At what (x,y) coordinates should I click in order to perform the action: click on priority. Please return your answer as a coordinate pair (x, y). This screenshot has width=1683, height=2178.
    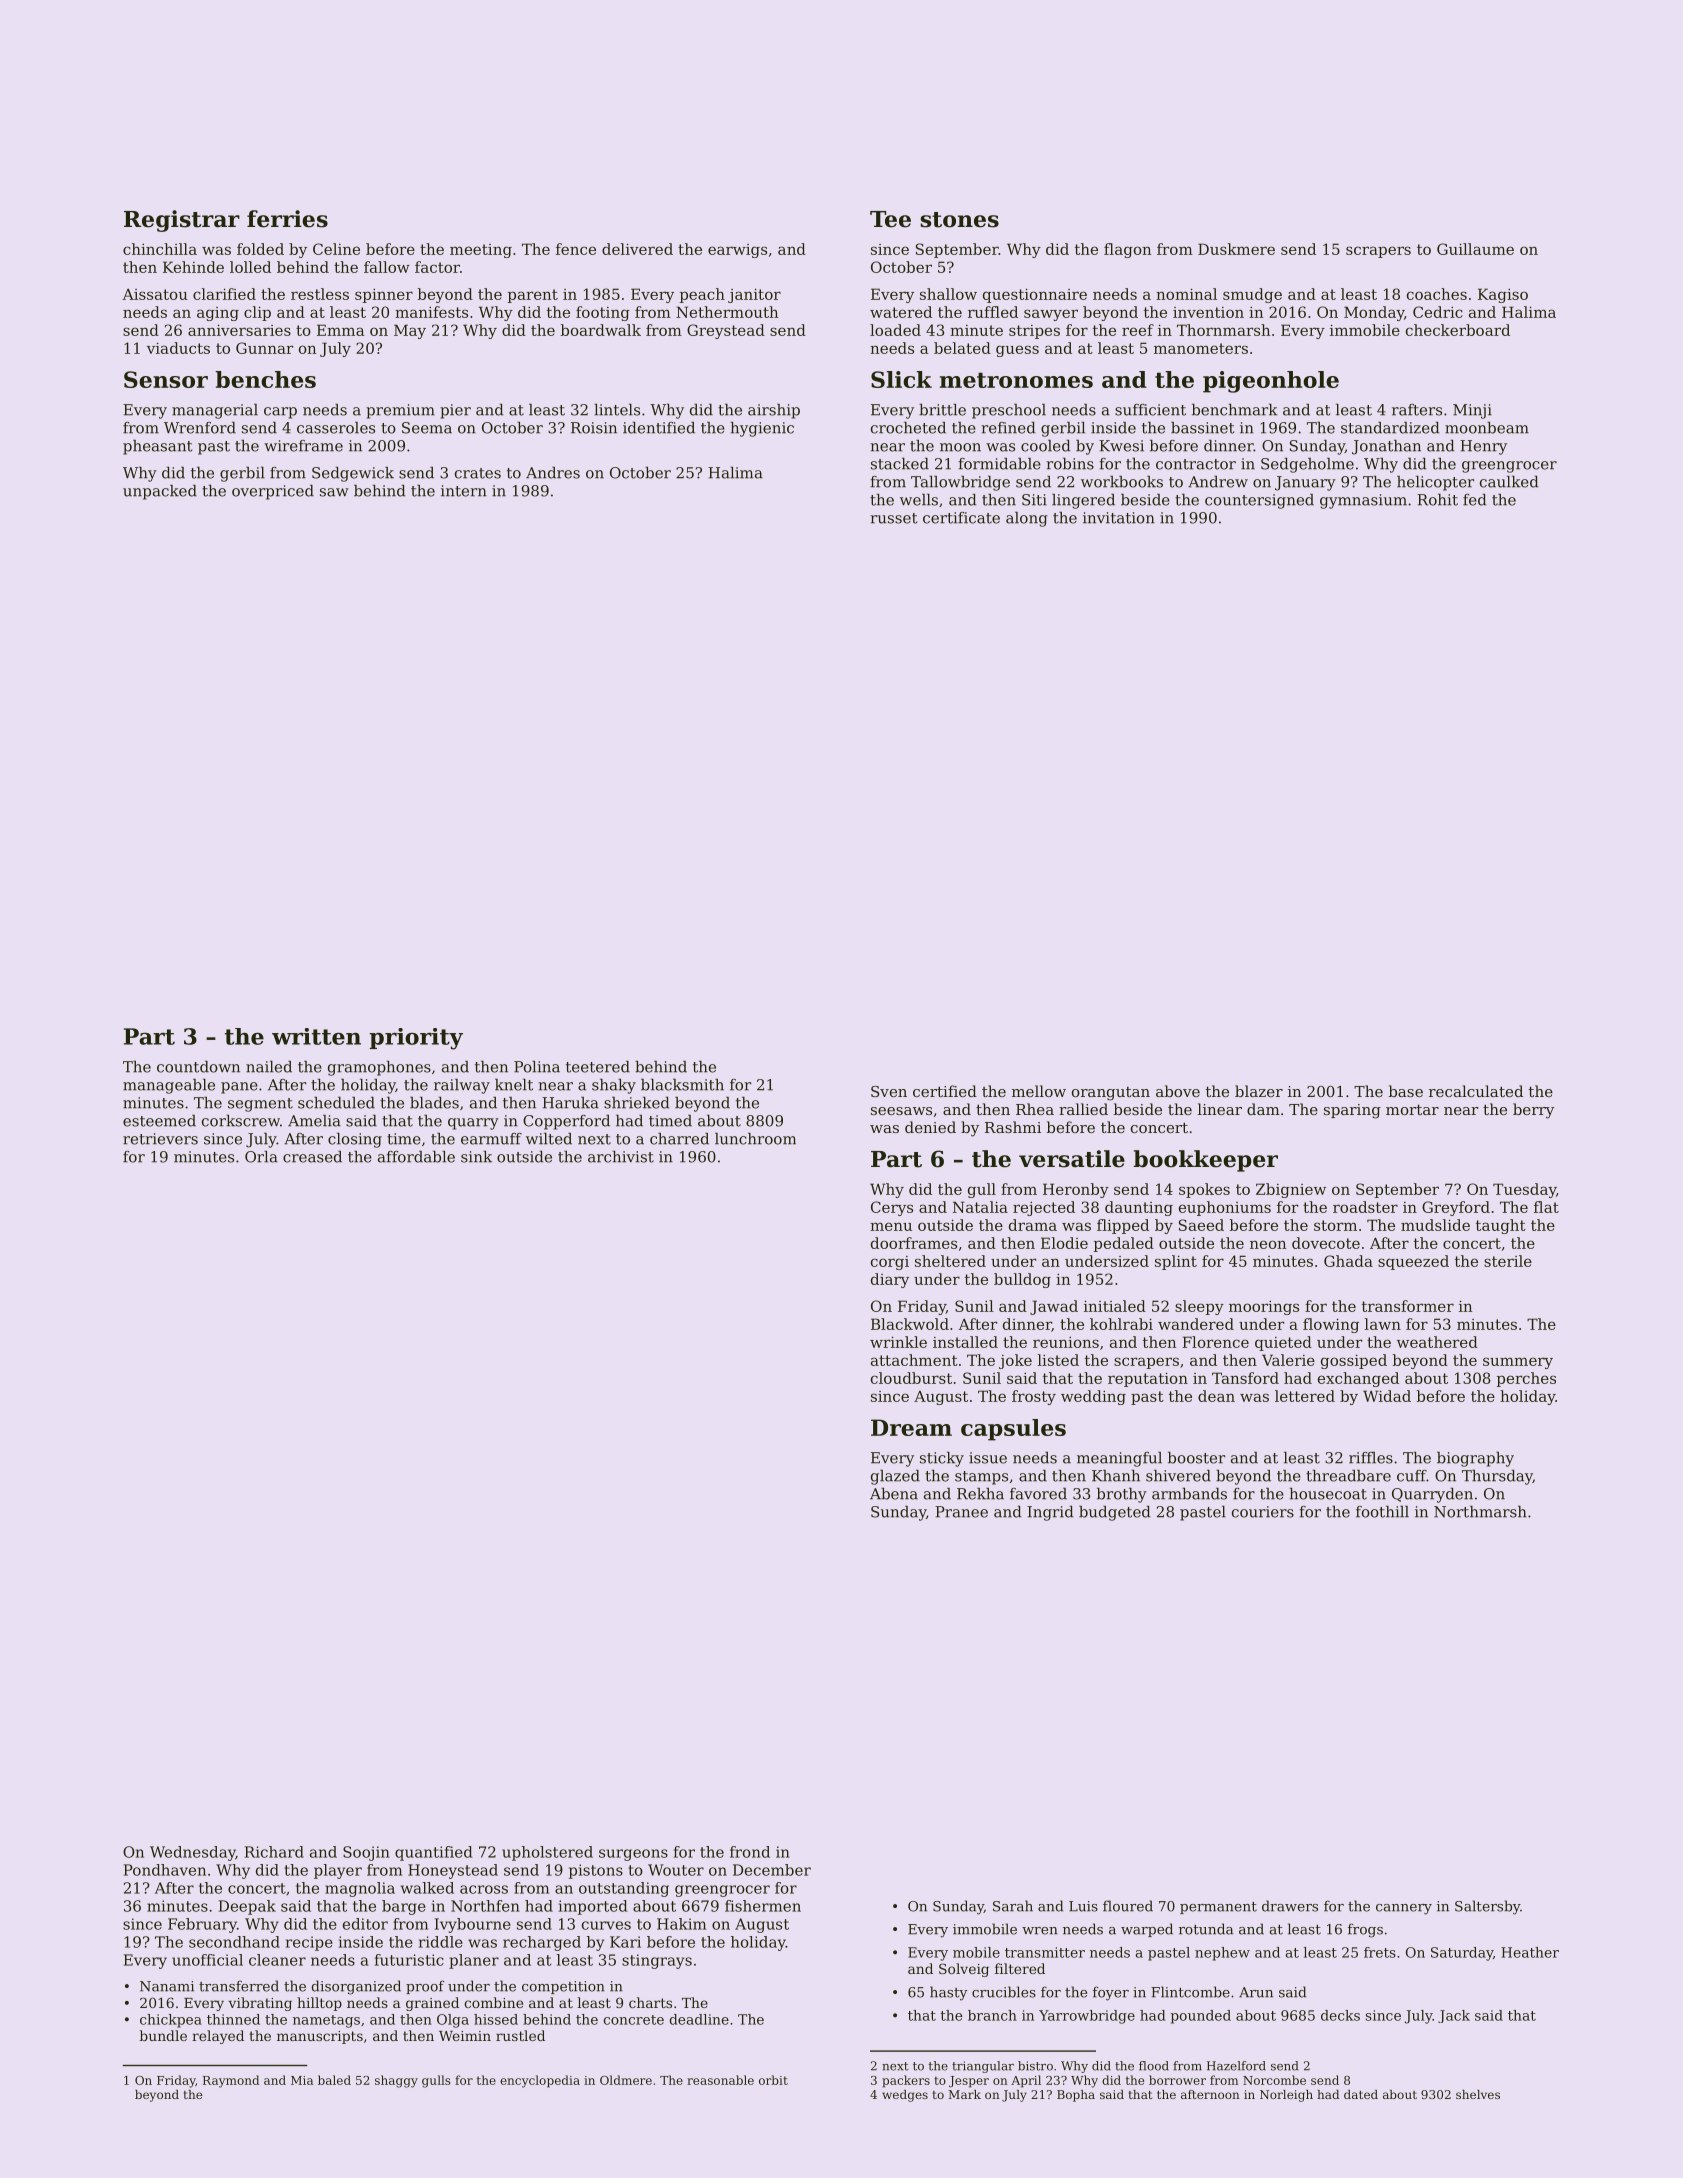
    Looking at the image, I should click on (416, 1039).
